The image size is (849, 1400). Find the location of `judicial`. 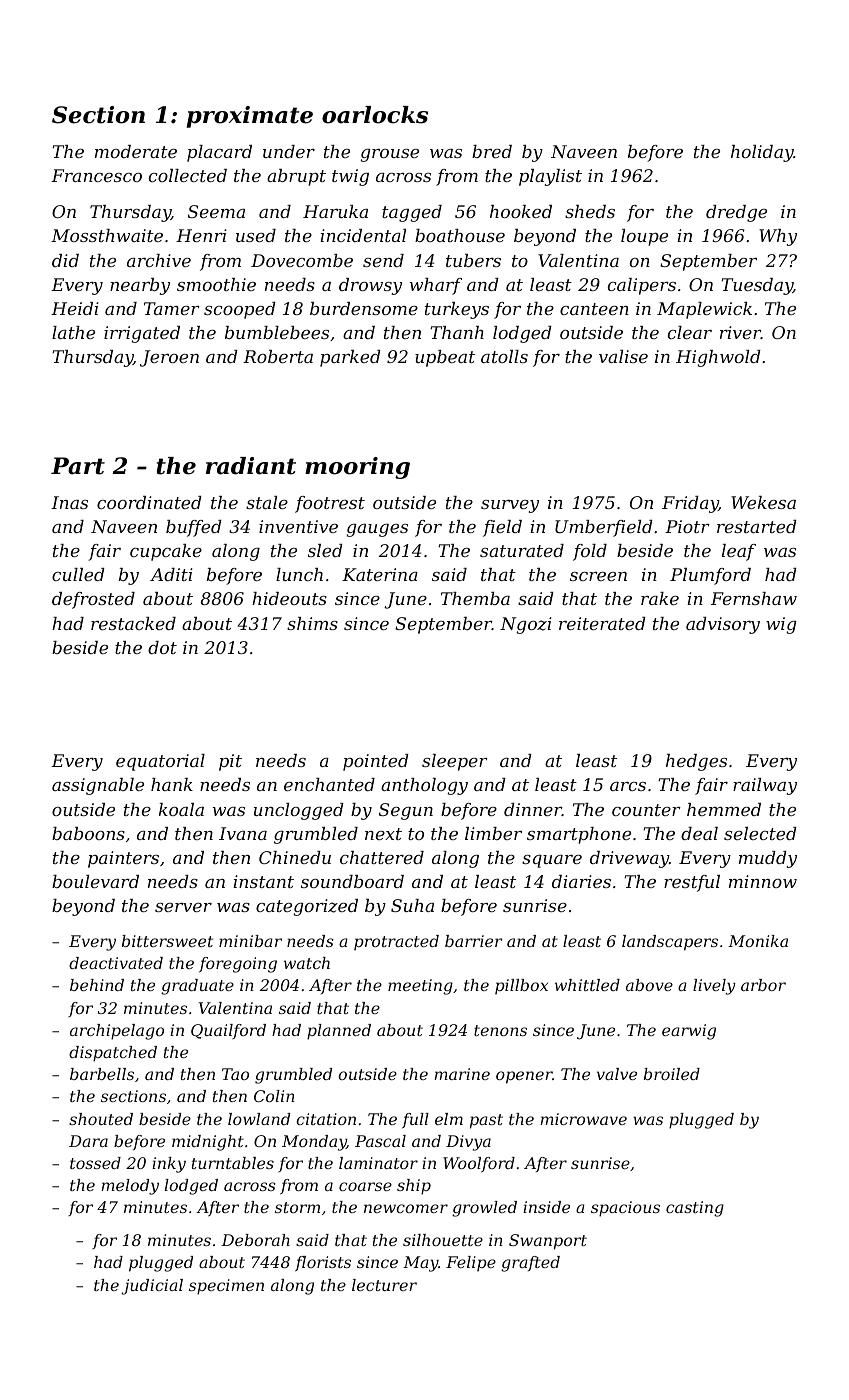

judicial is located at coordinates (152, 1287).
